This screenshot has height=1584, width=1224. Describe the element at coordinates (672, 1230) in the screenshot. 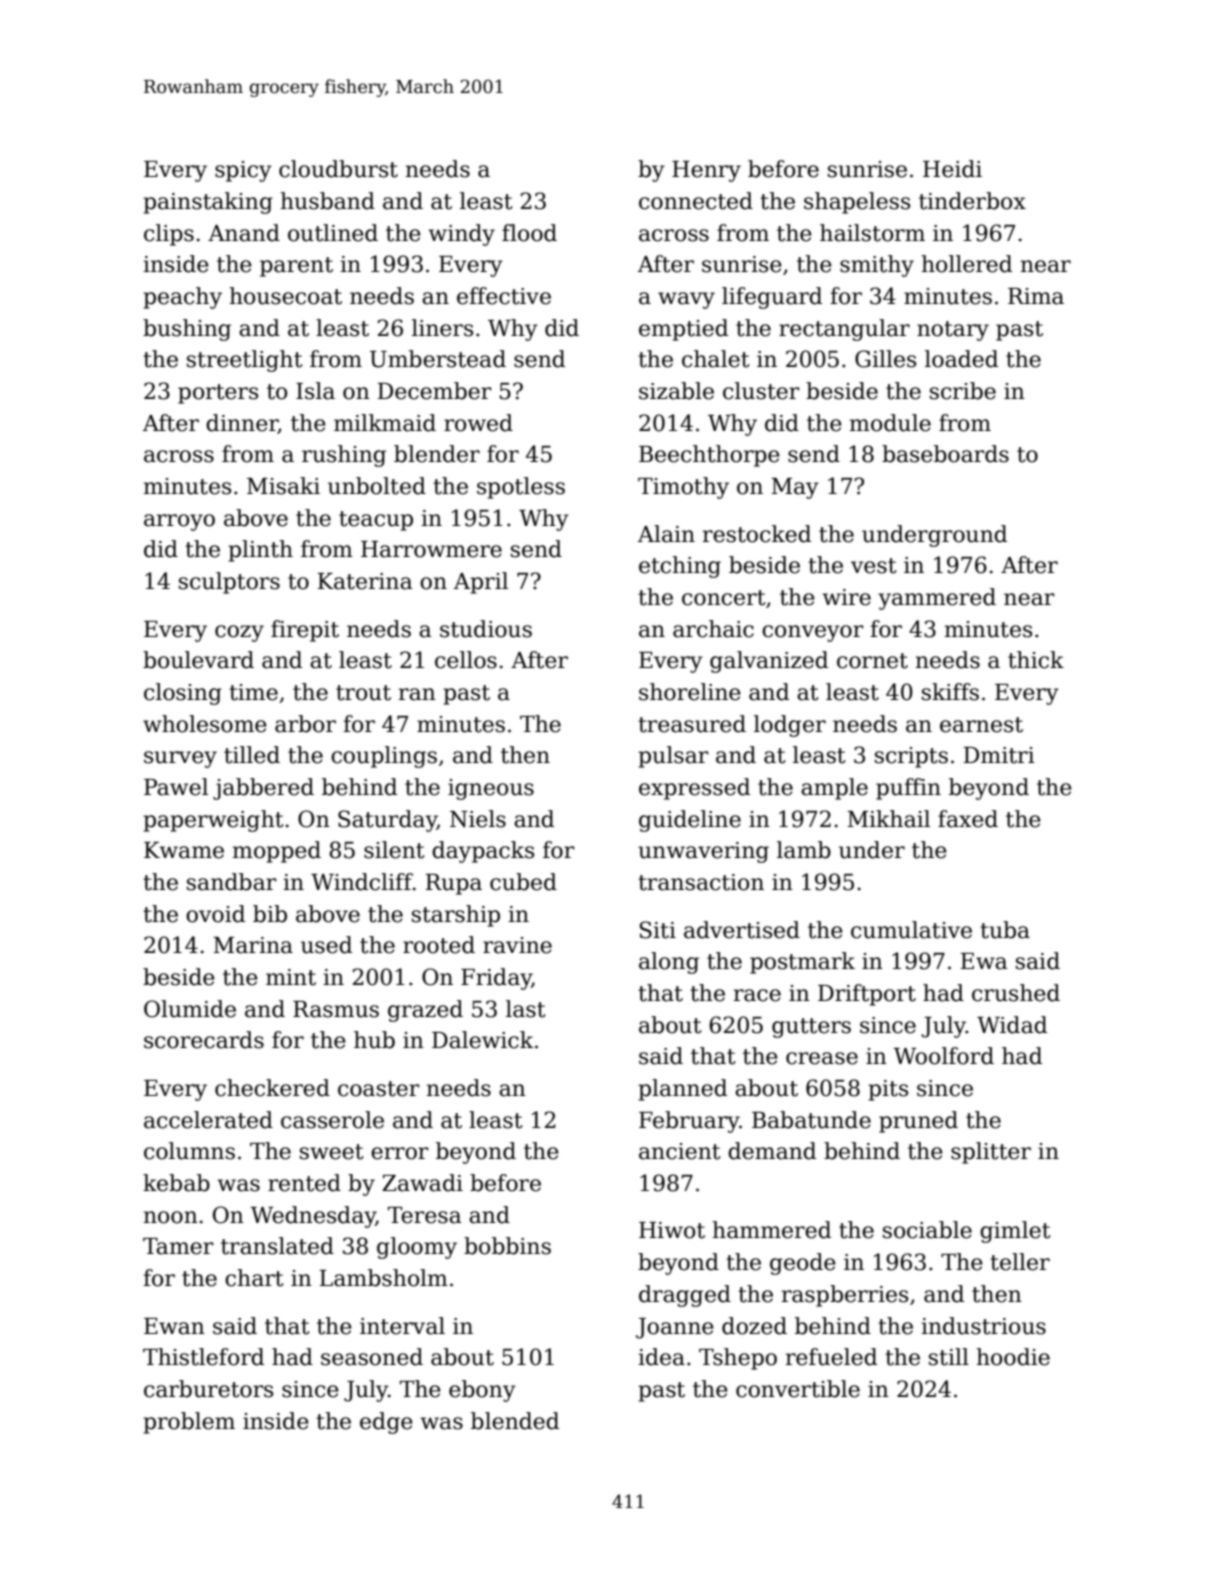

I see `Hiwot` at that location.
